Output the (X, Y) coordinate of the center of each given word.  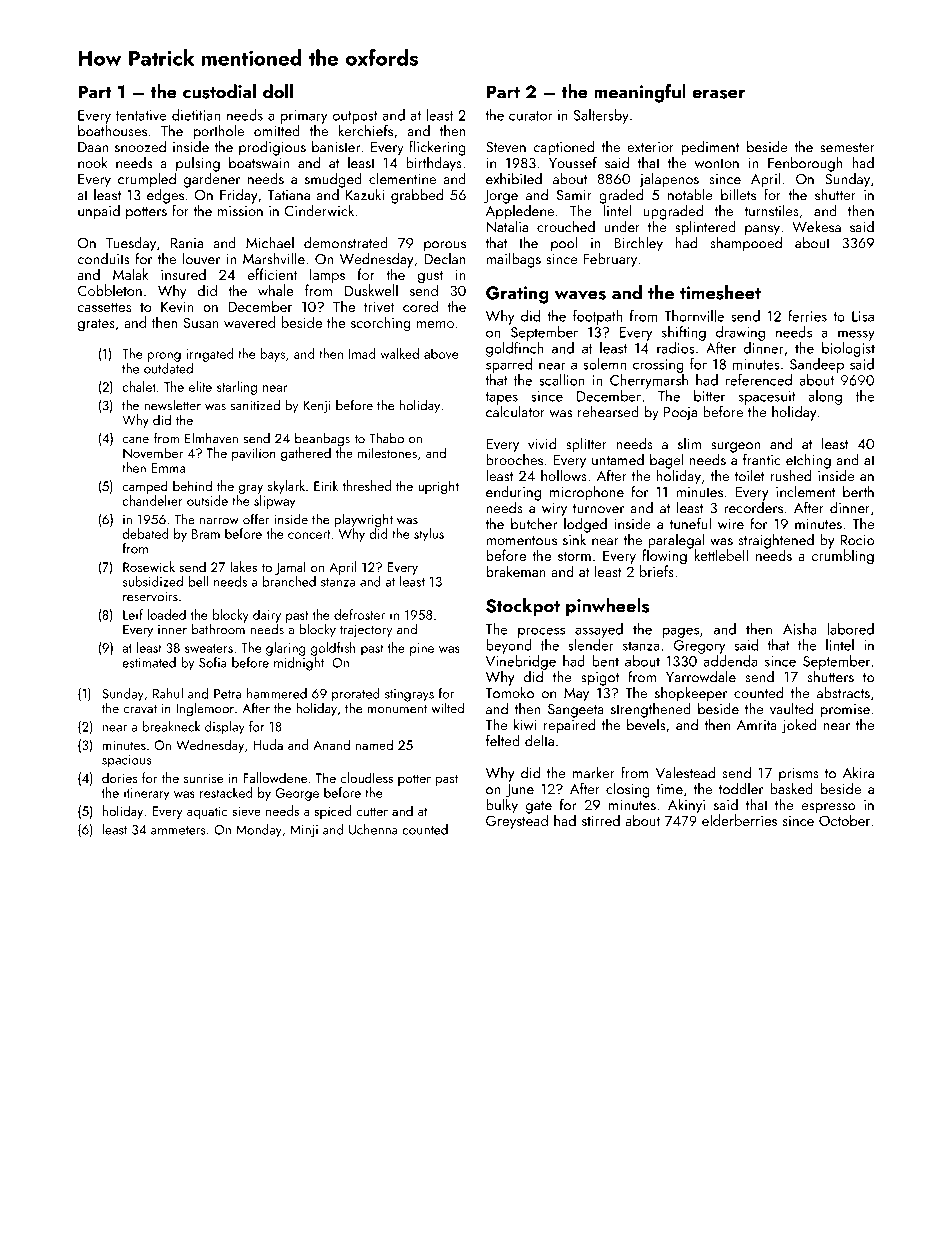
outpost (355, 117)
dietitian (196, 115)
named (374, 744)
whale (276, 290)
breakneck (171, 726)
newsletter (173, 405)
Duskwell (371, 290)
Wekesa (816, 227)
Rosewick (149, 566)
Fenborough (805, 164)
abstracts (843, 693)
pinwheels (607, 607)
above (441, 353)
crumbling (843, 557)
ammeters (178, 830)
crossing (658, 366)
